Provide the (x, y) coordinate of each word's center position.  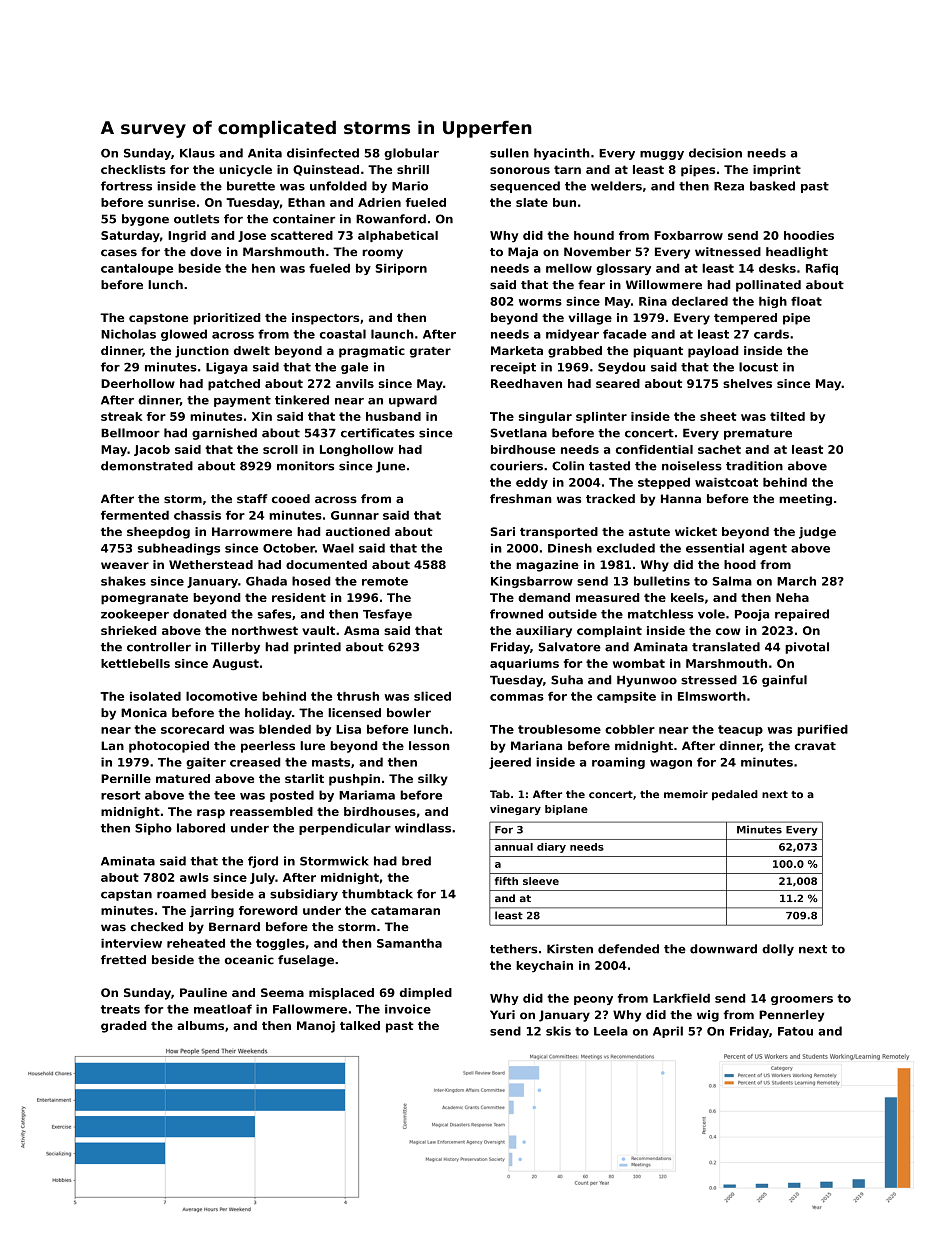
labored (201, 828)
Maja (523, 253)
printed (317, 648)
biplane (566, 810)
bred (416, 861)
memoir (686, 794)
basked (772, 186)
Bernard (234, 927)
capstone (158, 319)
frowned (516, 614)
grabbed (575, 352)
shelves (747, 383)
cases (119, 253)
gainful (784, 681)
